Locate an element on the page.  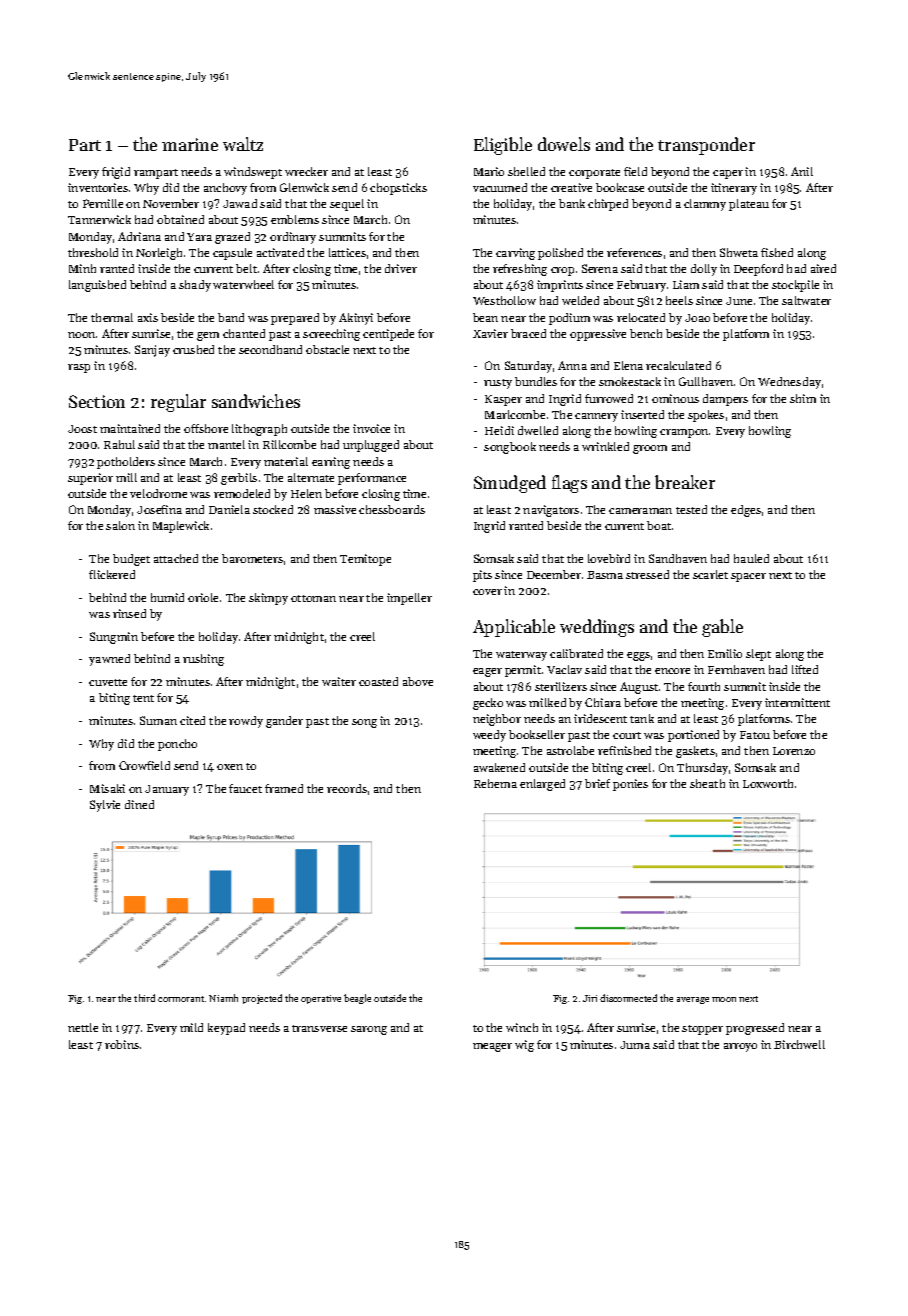
driver is located at coordinates (401, 268).
